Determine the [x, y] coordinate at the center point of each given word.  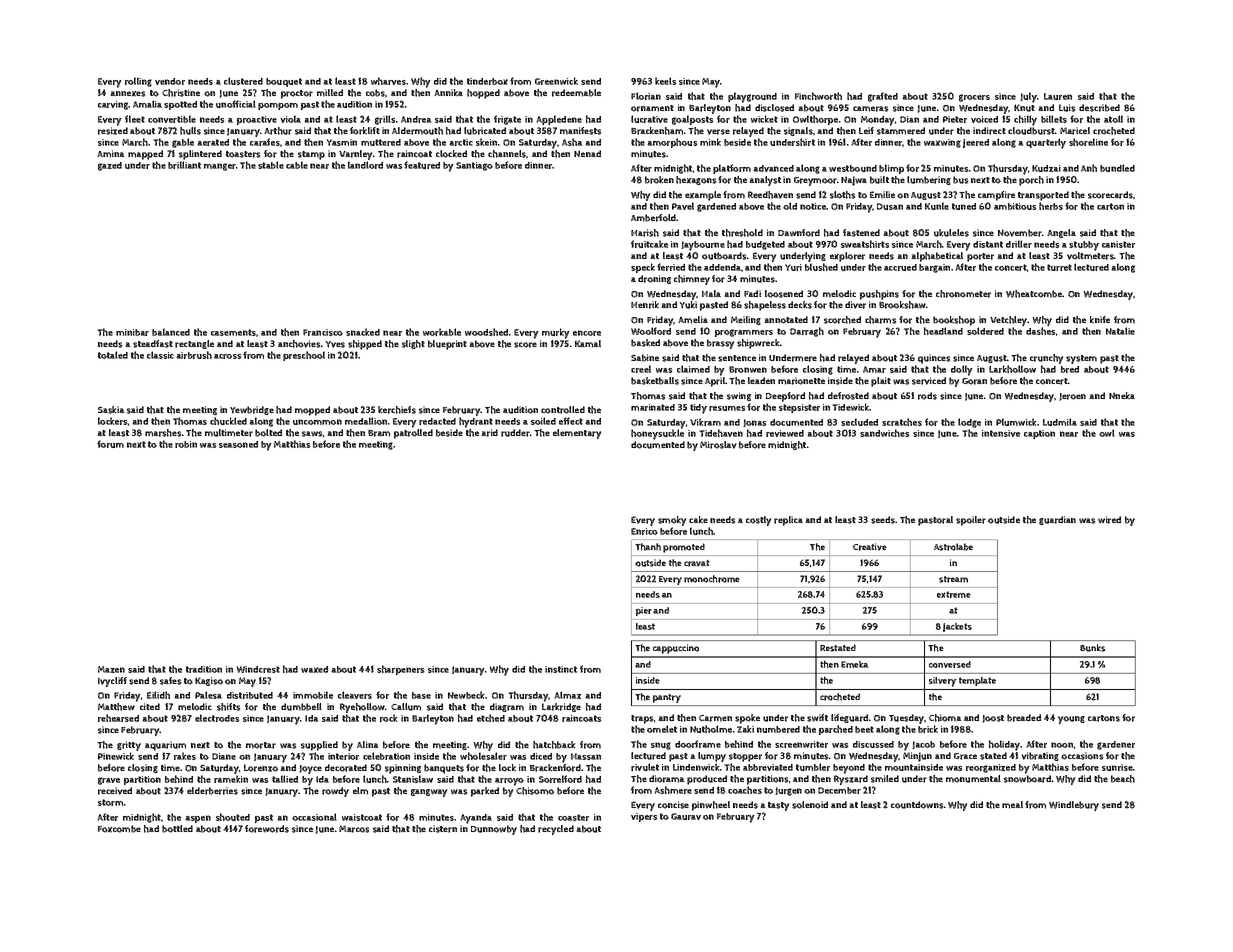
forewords [267, 829]
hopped [483, 94]
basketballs [655, 381]
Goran [974, 381]
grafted [883, 97]
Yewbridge [252, 410]
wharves [388, 81]
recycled [556, 830]
